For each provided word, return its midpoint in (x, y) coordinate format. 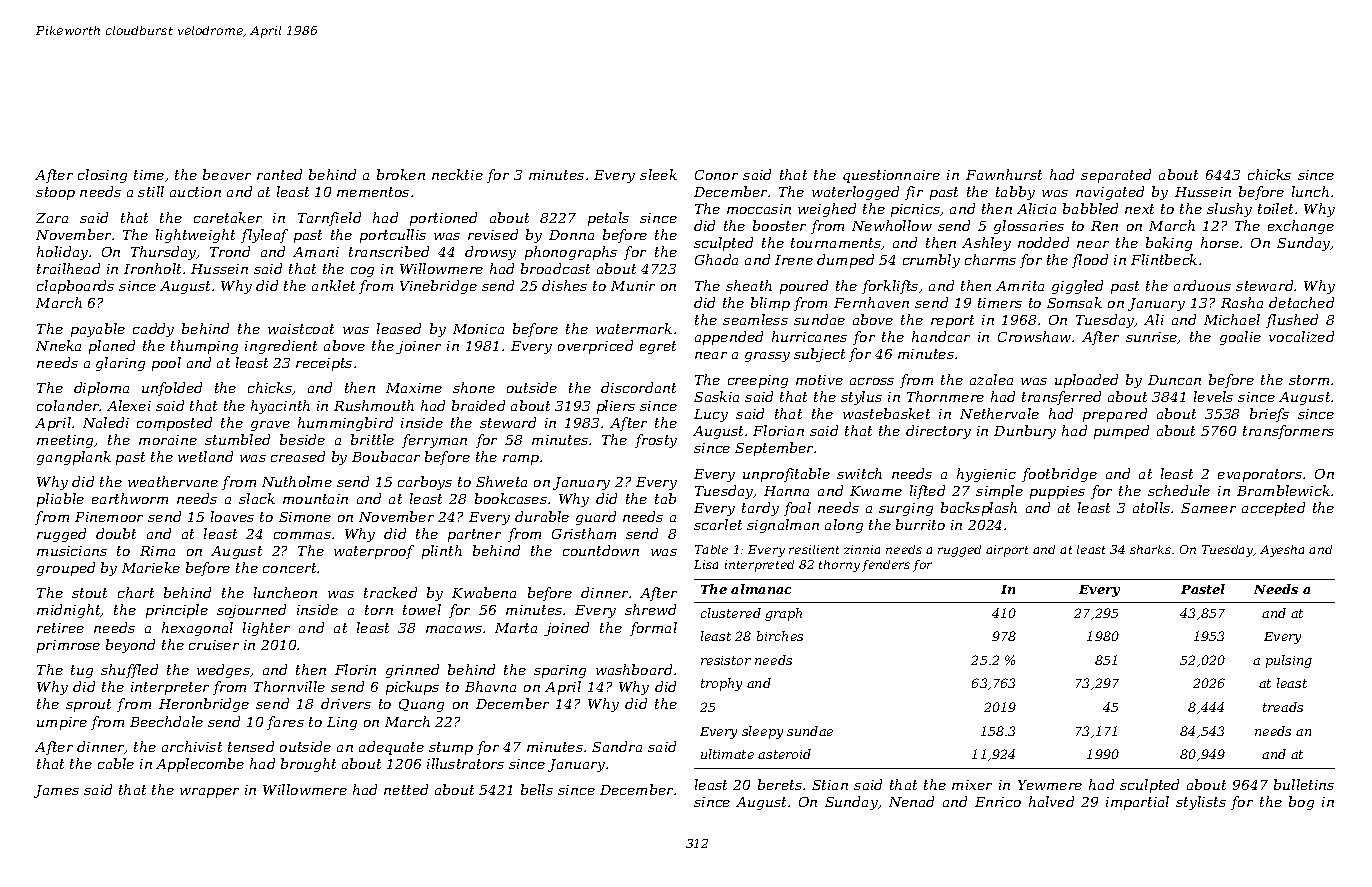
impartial (1137, 803)
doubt (116, 533)
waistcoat (301, 329)
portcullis (393, 236)
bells (537, 789)
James (56, 791)
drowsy (490, 253)
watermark (634, 328)
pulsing (1289, 661)
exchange (1301, 227)
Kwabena (484, 592)
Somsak (1074, 302)
